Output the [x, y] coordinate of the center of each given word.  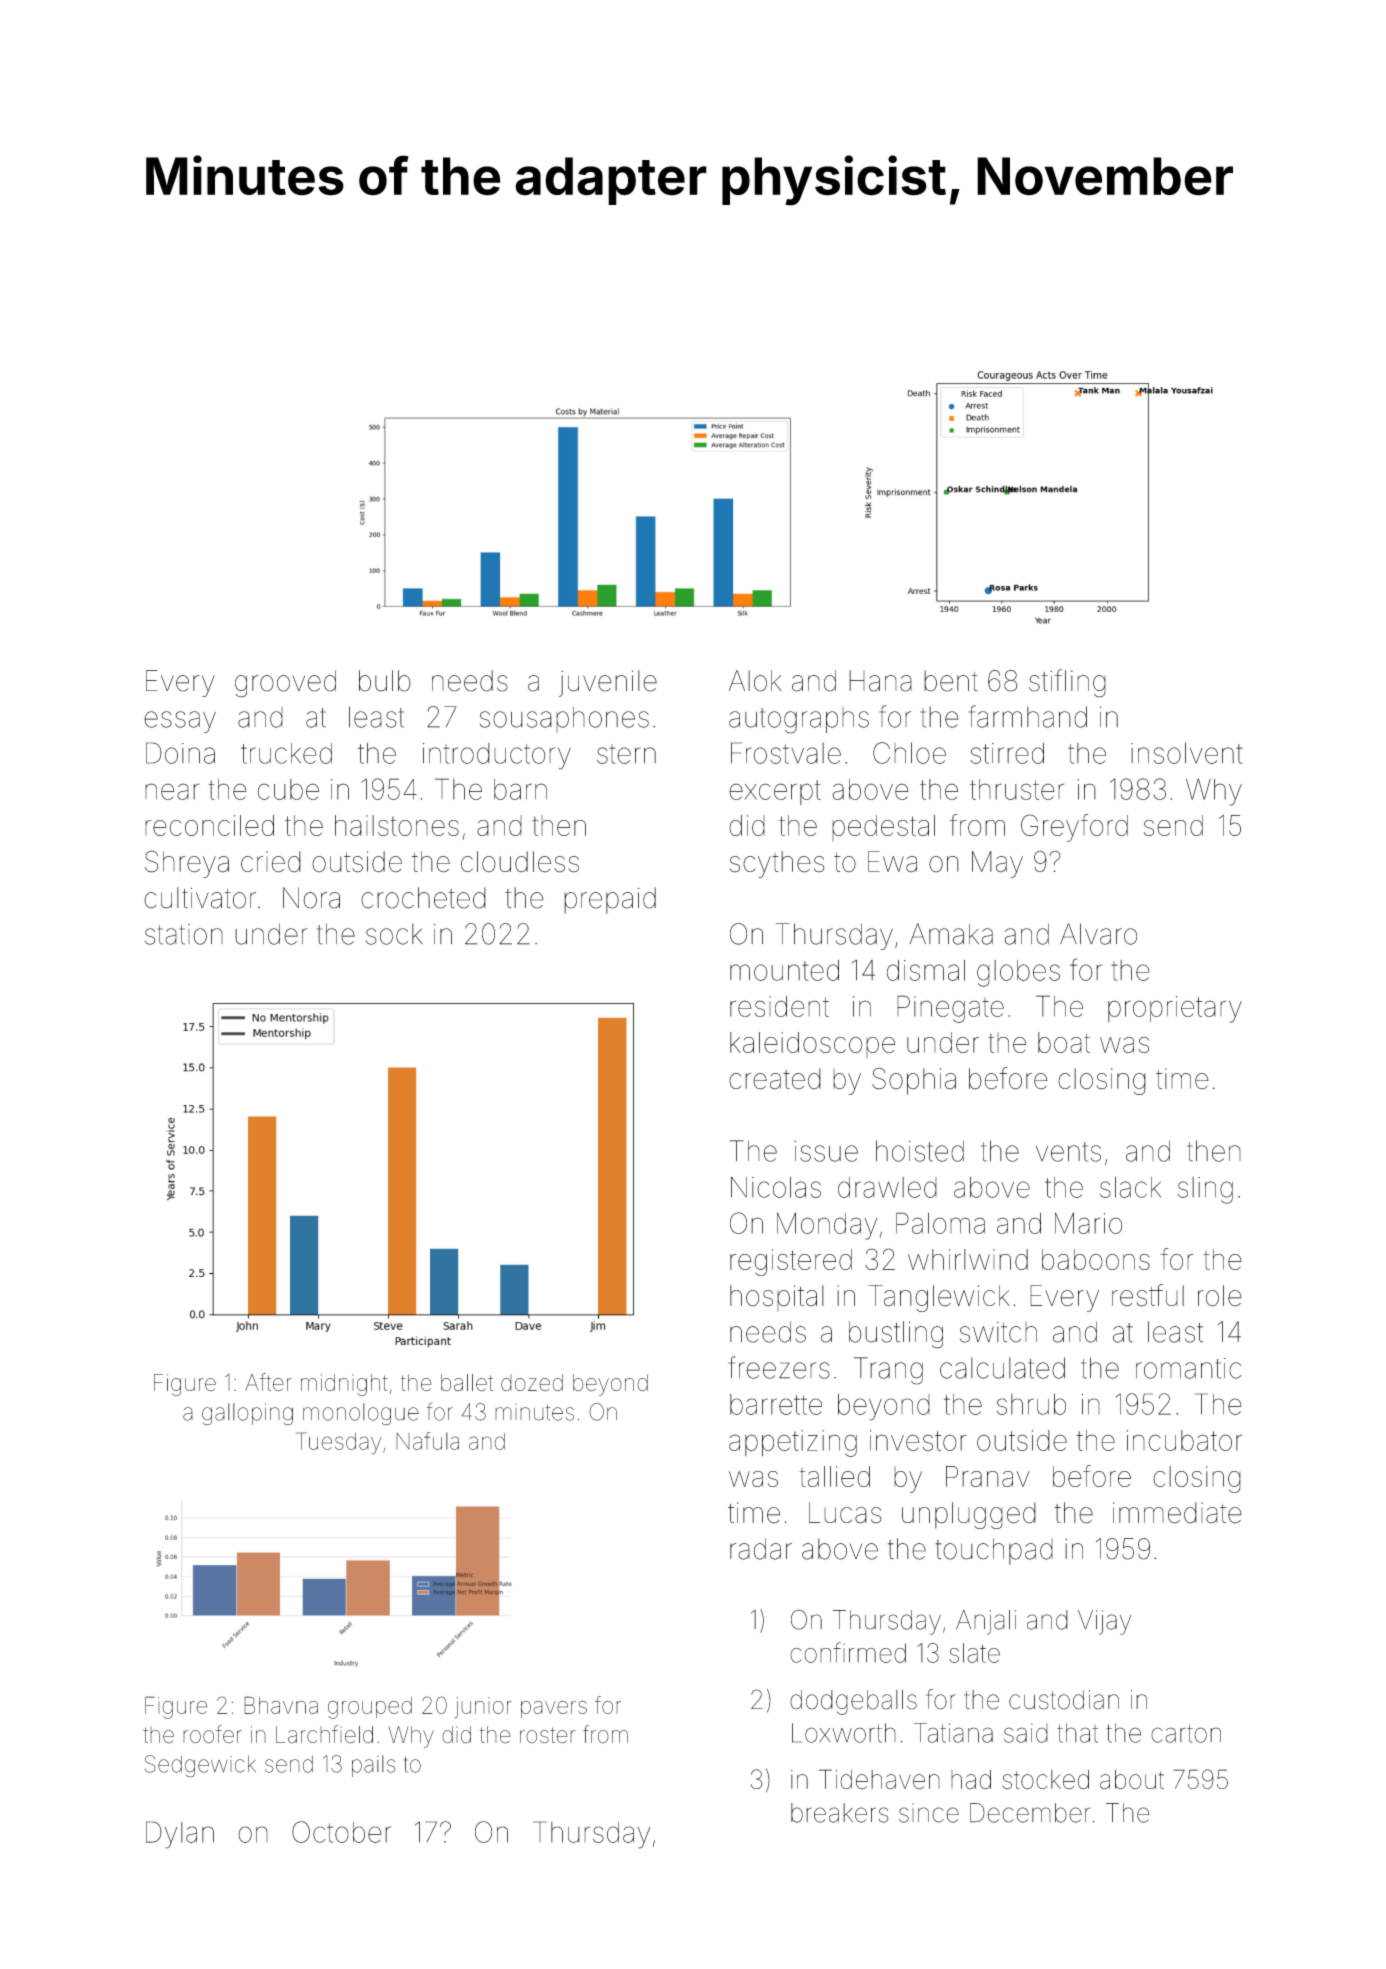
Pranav [987, 1476]
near [172, 791]
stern [626, 754]
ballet [467, 1382]
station [184, 934]
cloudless [520, 862]
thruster [1017, 789]
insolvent [1187, 753]
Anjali [986, 1622]
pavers [554, 1709]
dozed [532, 1382]
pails [373, 1766]
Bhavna [281, 1705]
